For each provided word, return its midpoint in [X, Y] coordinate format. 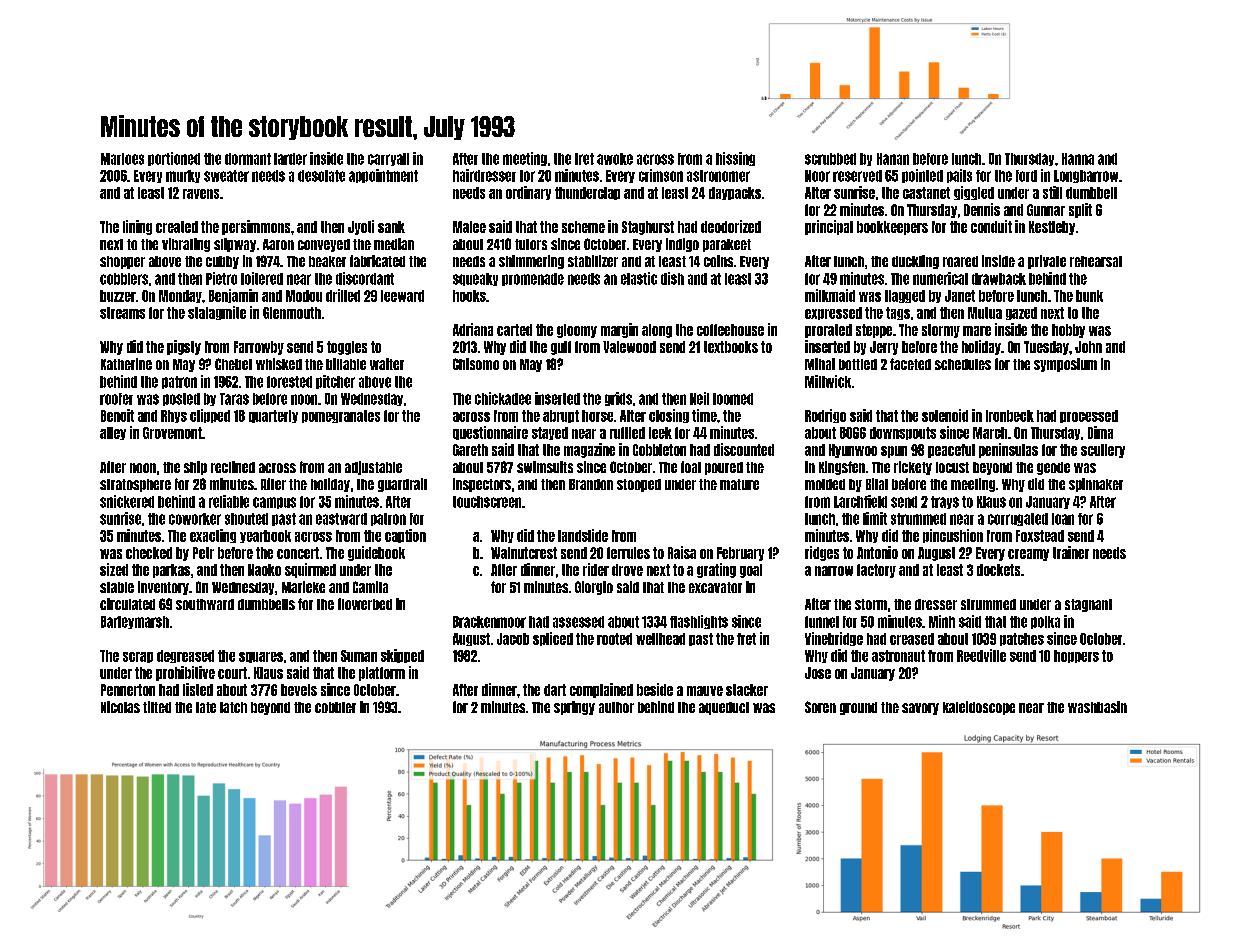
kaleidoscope [979, 708]
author [616, 707]
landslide [583, 535]
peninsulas [1008, 450]
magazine [589, 450]
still [1052, 192]
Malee [469, 227]
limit [875, 518]
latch [233, 707]
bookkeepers [892, 228]
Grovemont [172, 433]
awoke [615, 159]
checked [149, 553]
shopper [122, 262]
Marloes [122, 159]
